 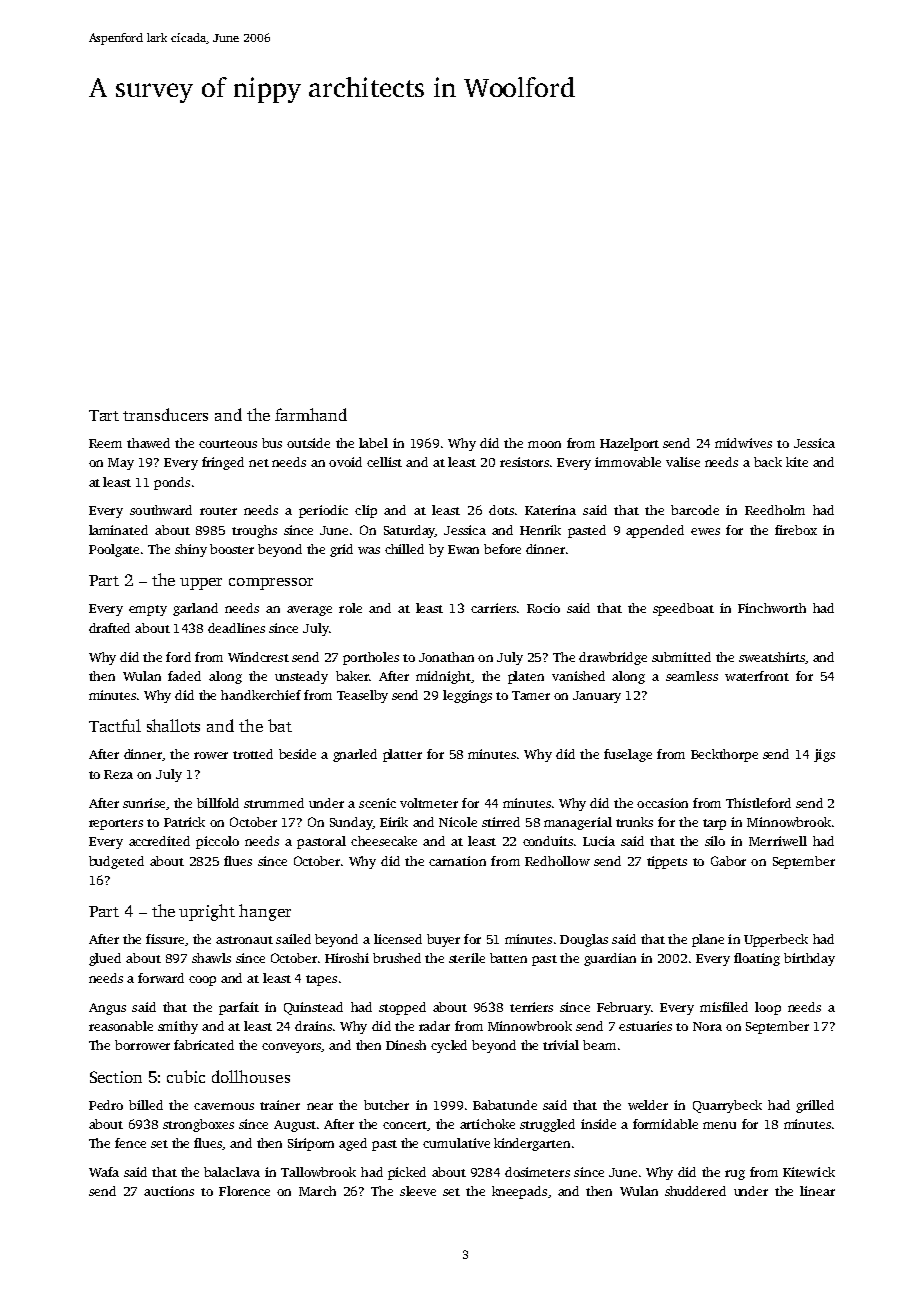 What do you see at coordinates (743, 443) in the document?
I see `midwives` at bounding box center [743, 443].
